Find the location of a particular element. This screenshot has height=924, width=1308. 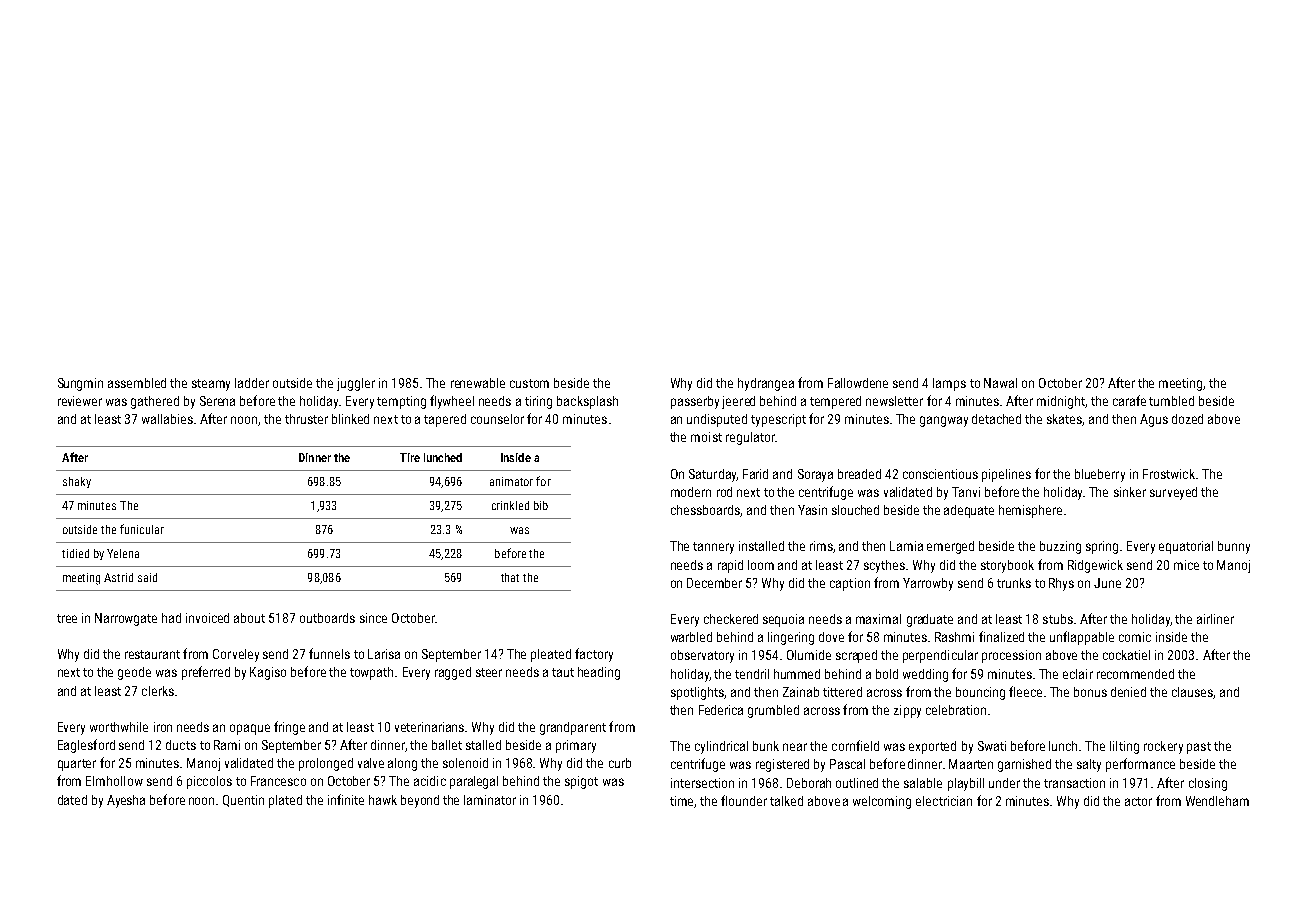

tumbled is located at coordinates (1171, 401).
